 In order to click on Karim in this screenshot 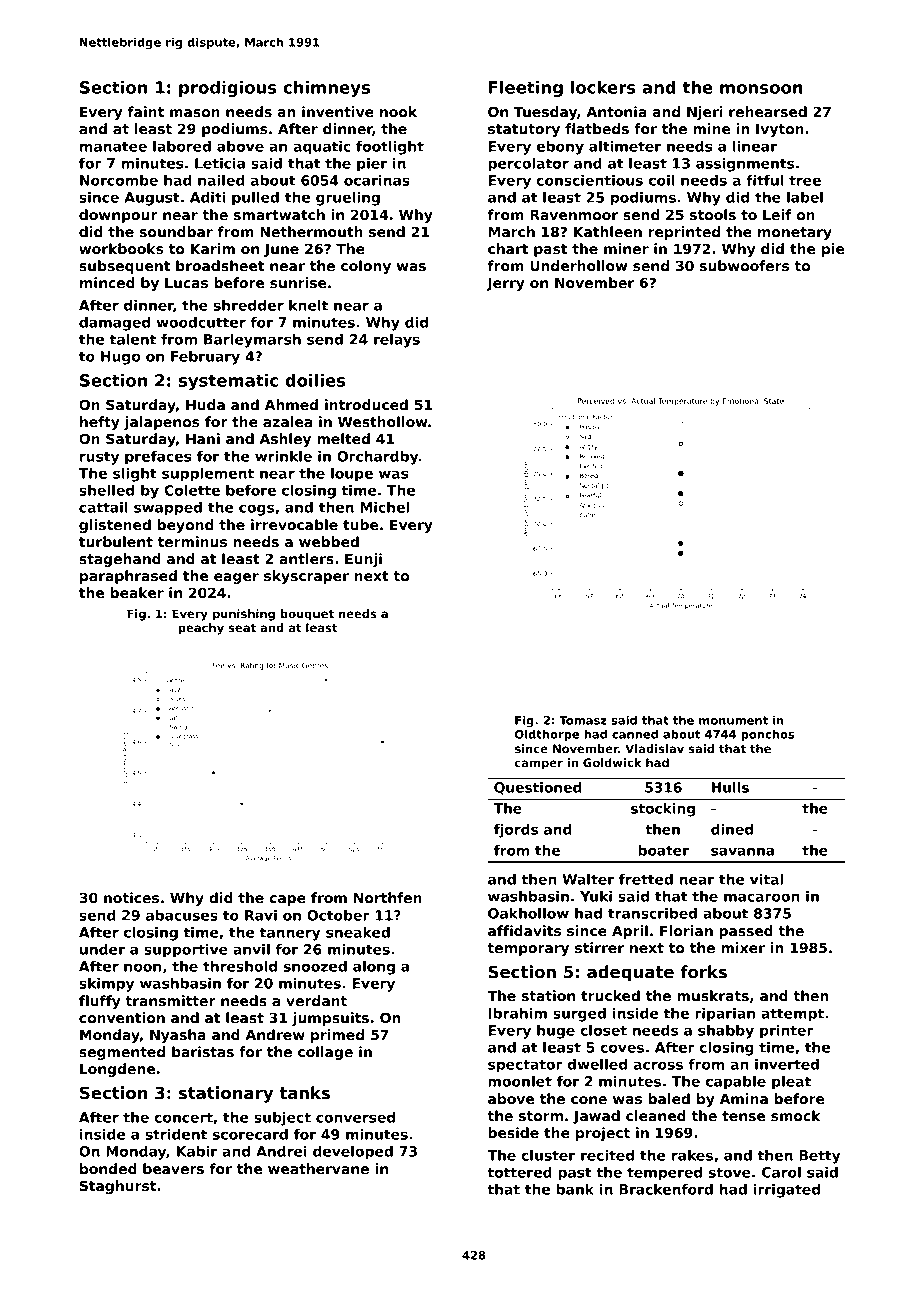, I will do `click(213, 248)`.
